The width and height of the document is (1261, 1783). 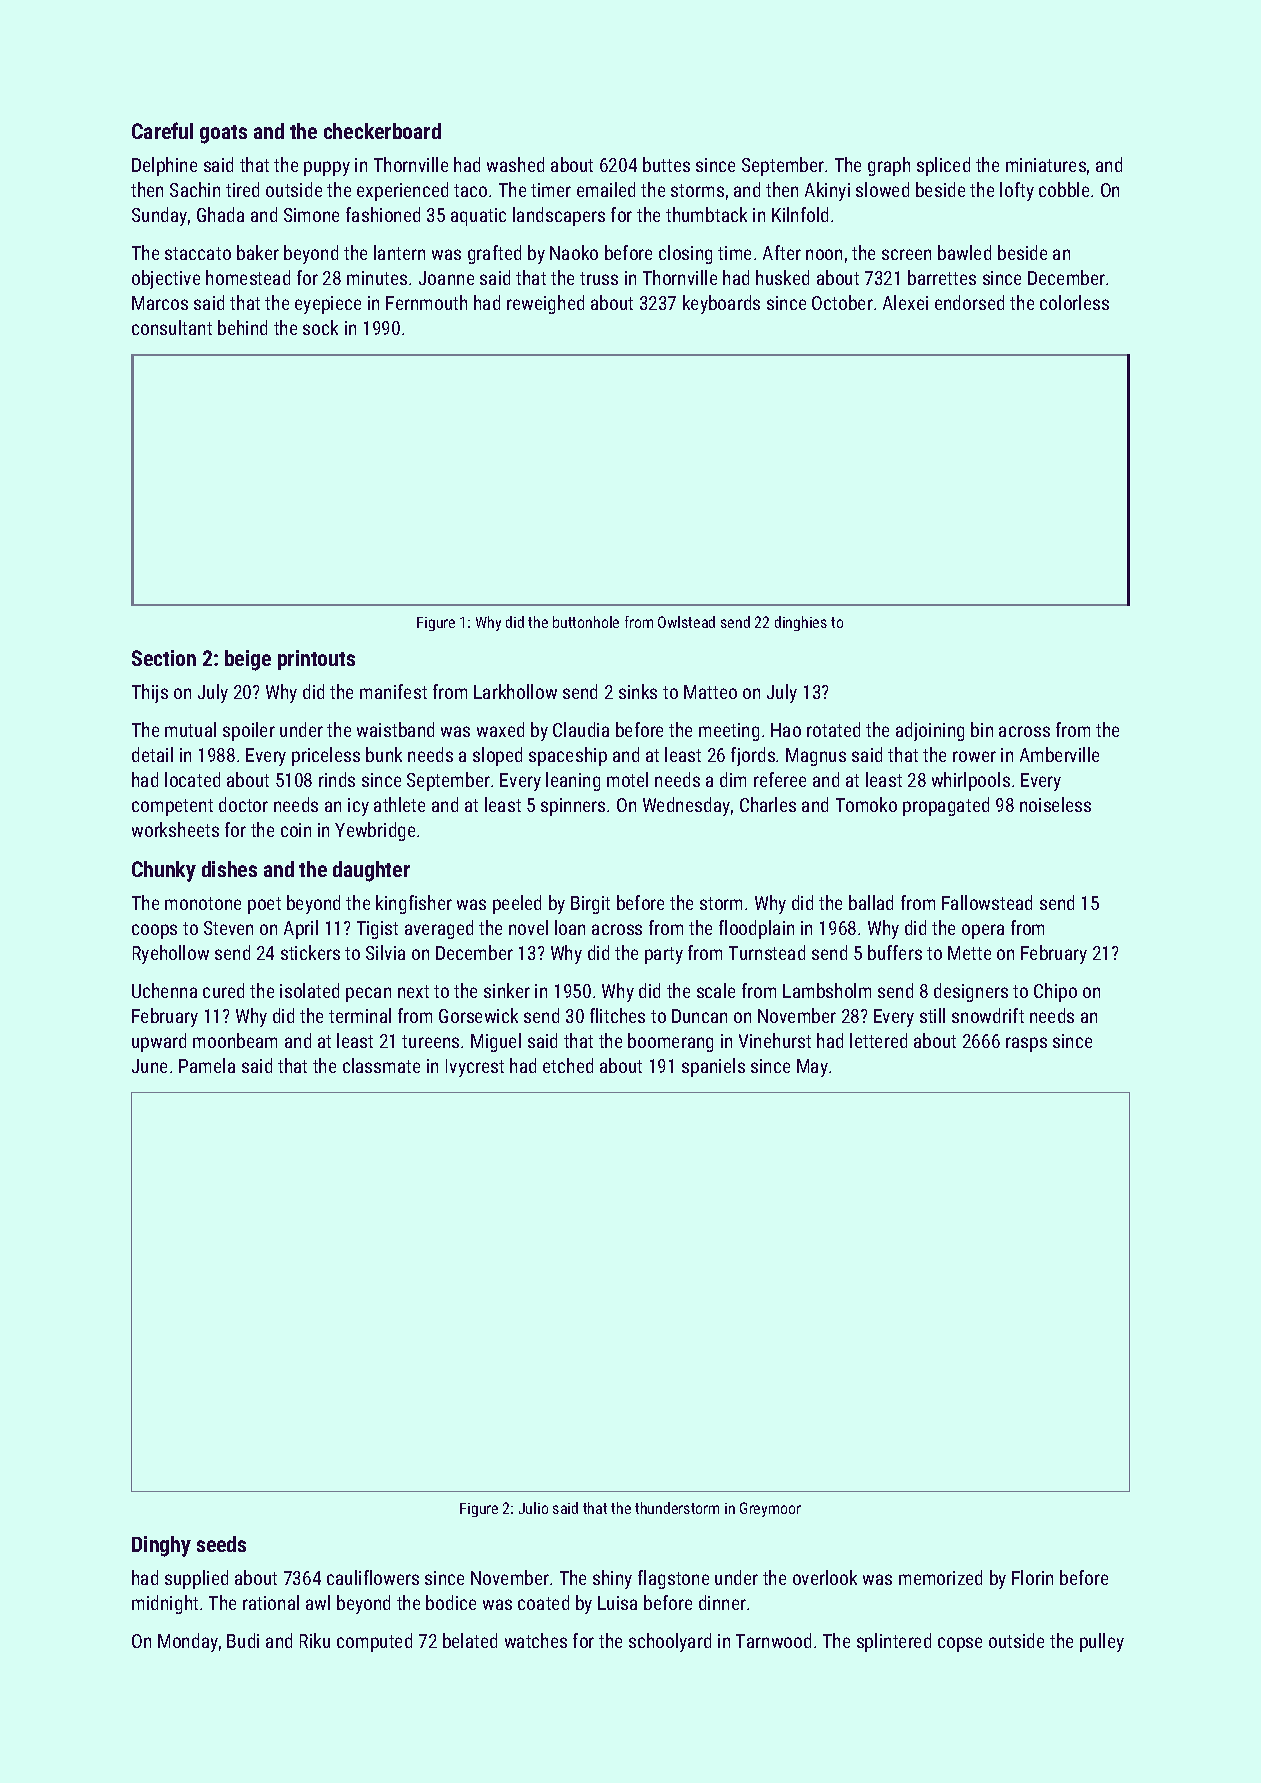 I want to click on miniatures, so click(x=1046, y=165).
